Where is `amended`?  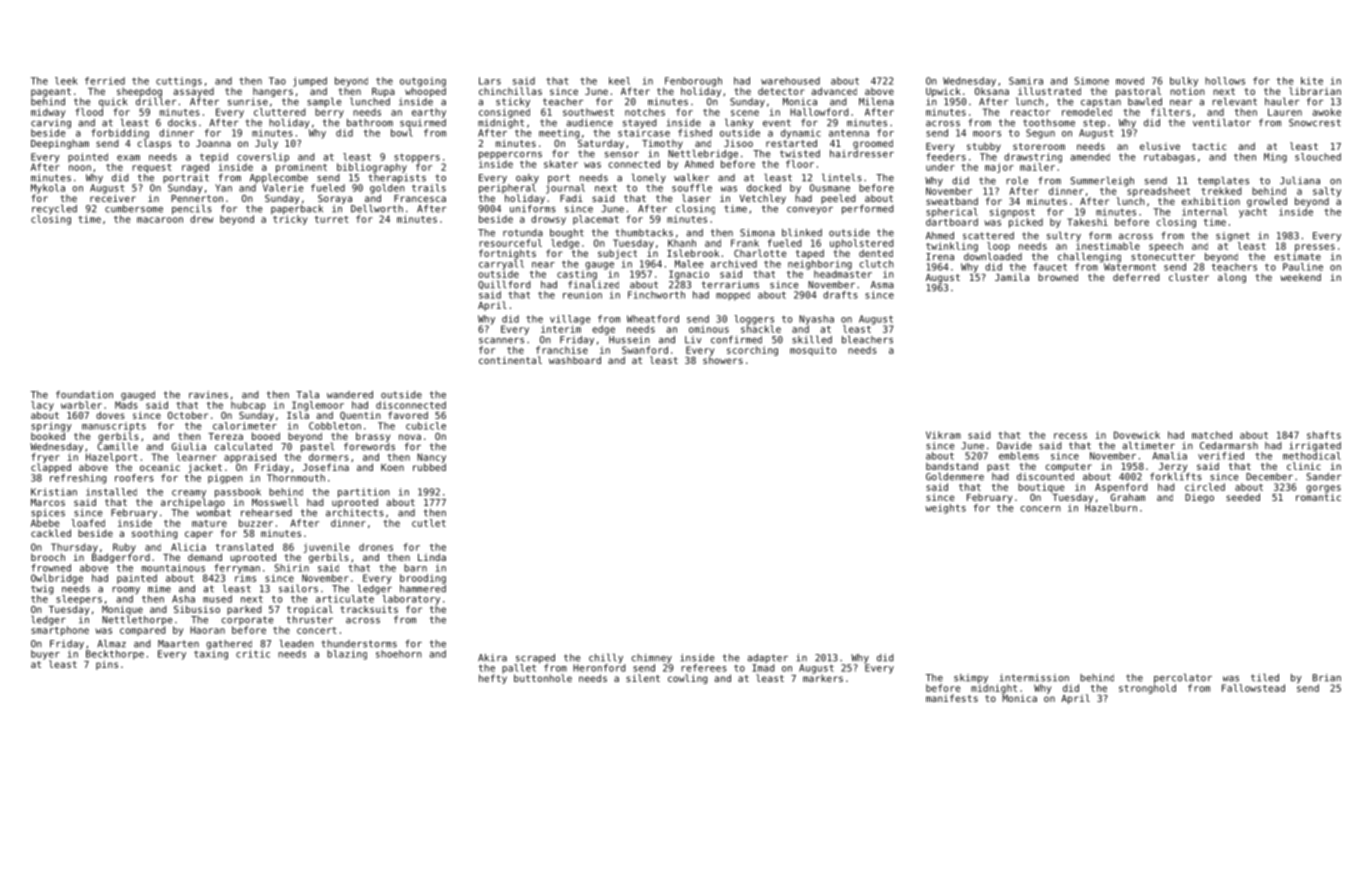 amended is located at coordinates (1090, 157).
